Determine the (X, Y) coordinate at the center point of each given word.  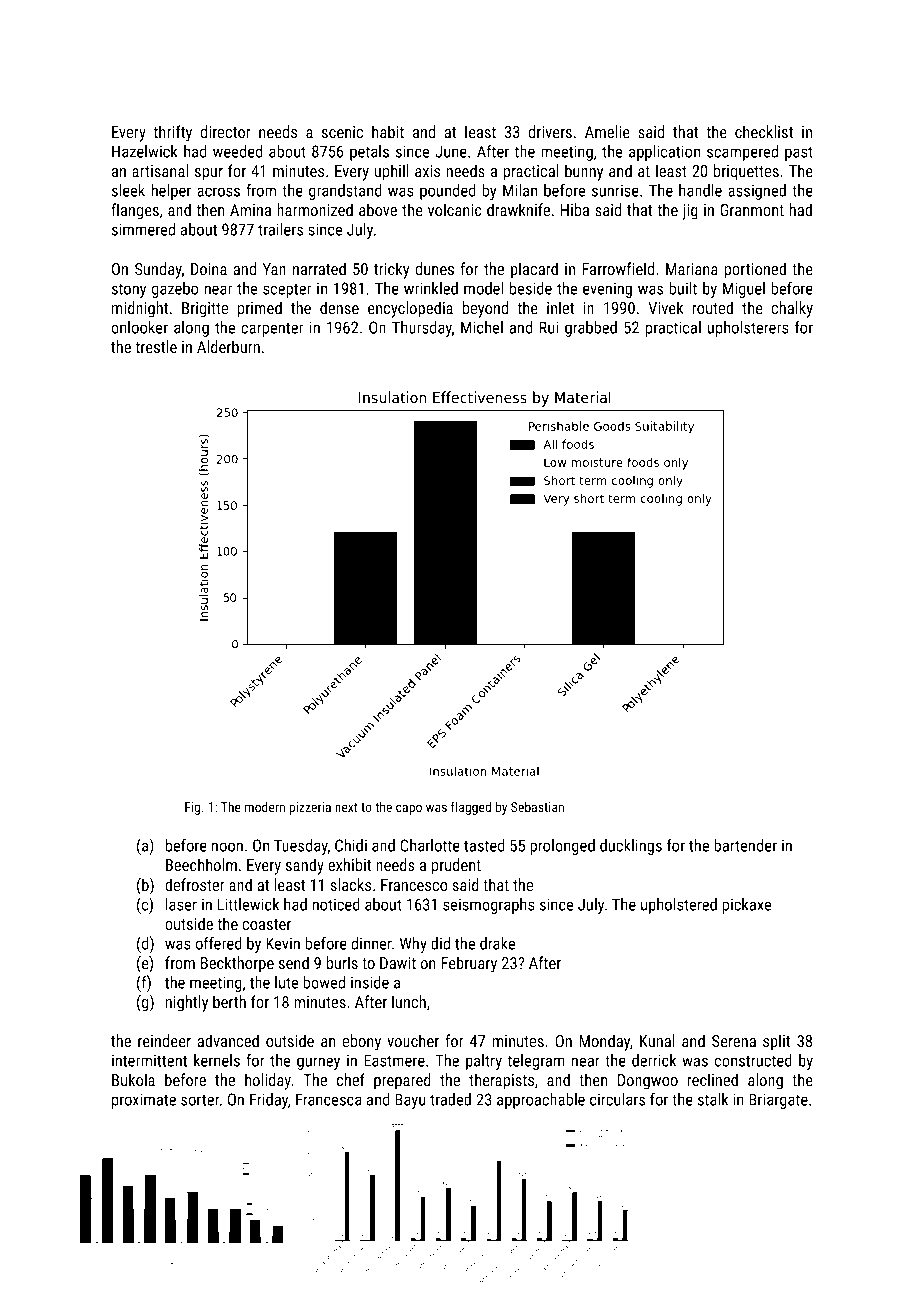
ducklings (631, 847)
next (346, 807)
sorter (200, 1100)
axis (427, 171)
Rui (548, 327)
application (664, 153)
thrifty (172, 133)
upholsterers (748, 329)
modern (265, 806)
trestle (156, 346)
